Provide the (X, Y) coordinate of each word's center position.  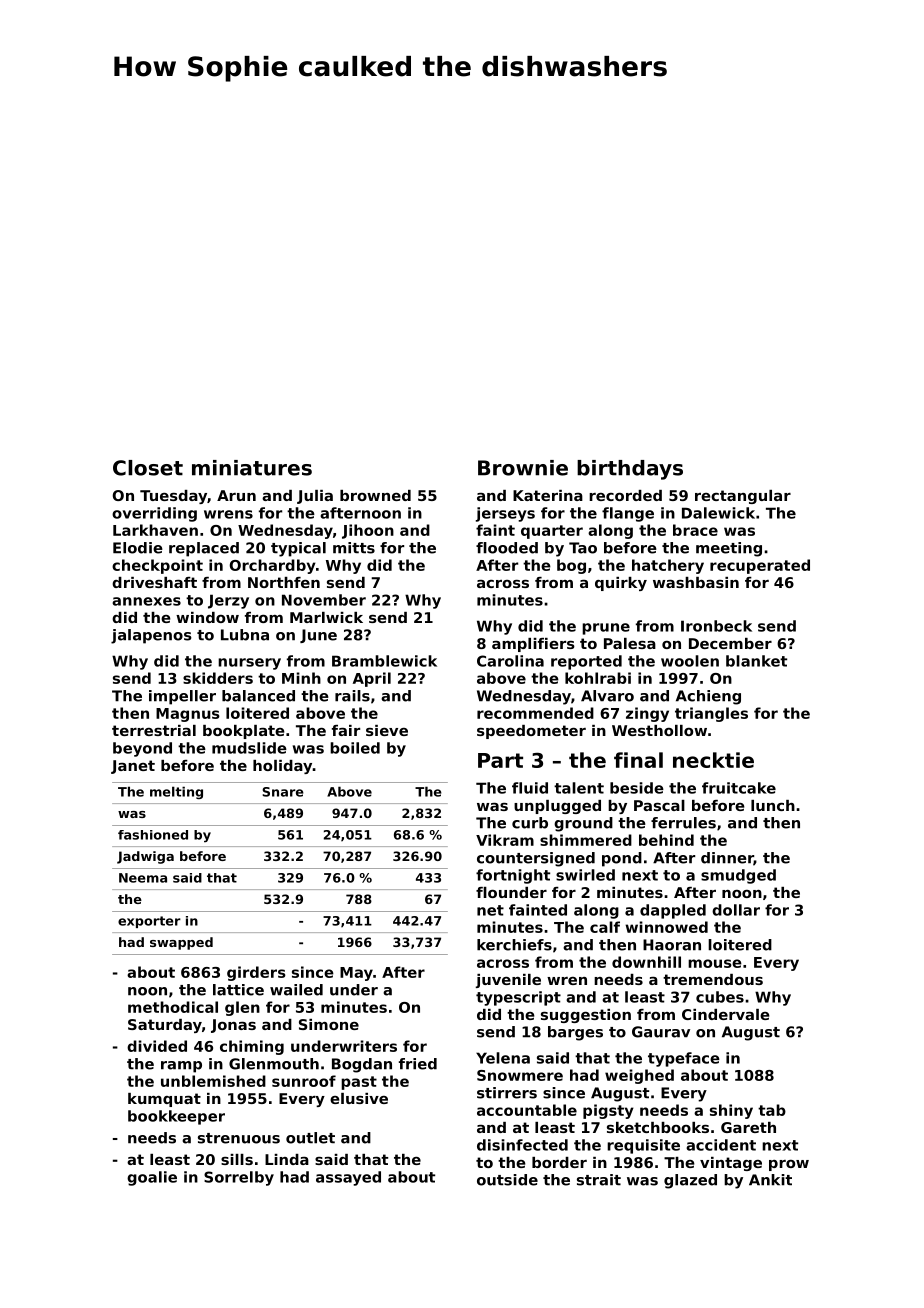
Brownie (523, 468)
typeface (684, 1059)
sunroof (304, 1081)
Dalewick (718, 513)
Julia (315, 497)
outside (507, 1180)
